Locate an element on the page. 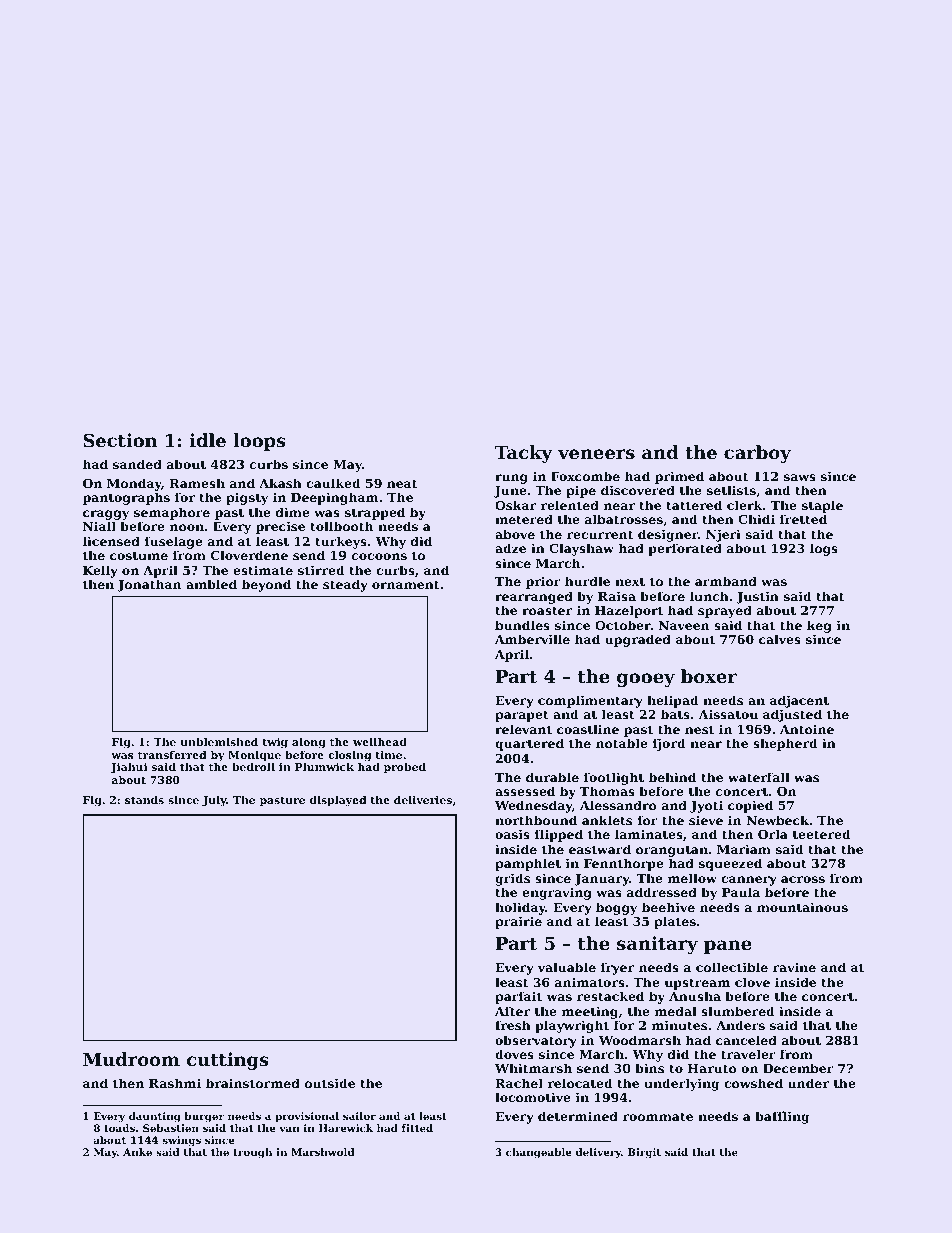  fjord is located at coordinates (669, 744).
